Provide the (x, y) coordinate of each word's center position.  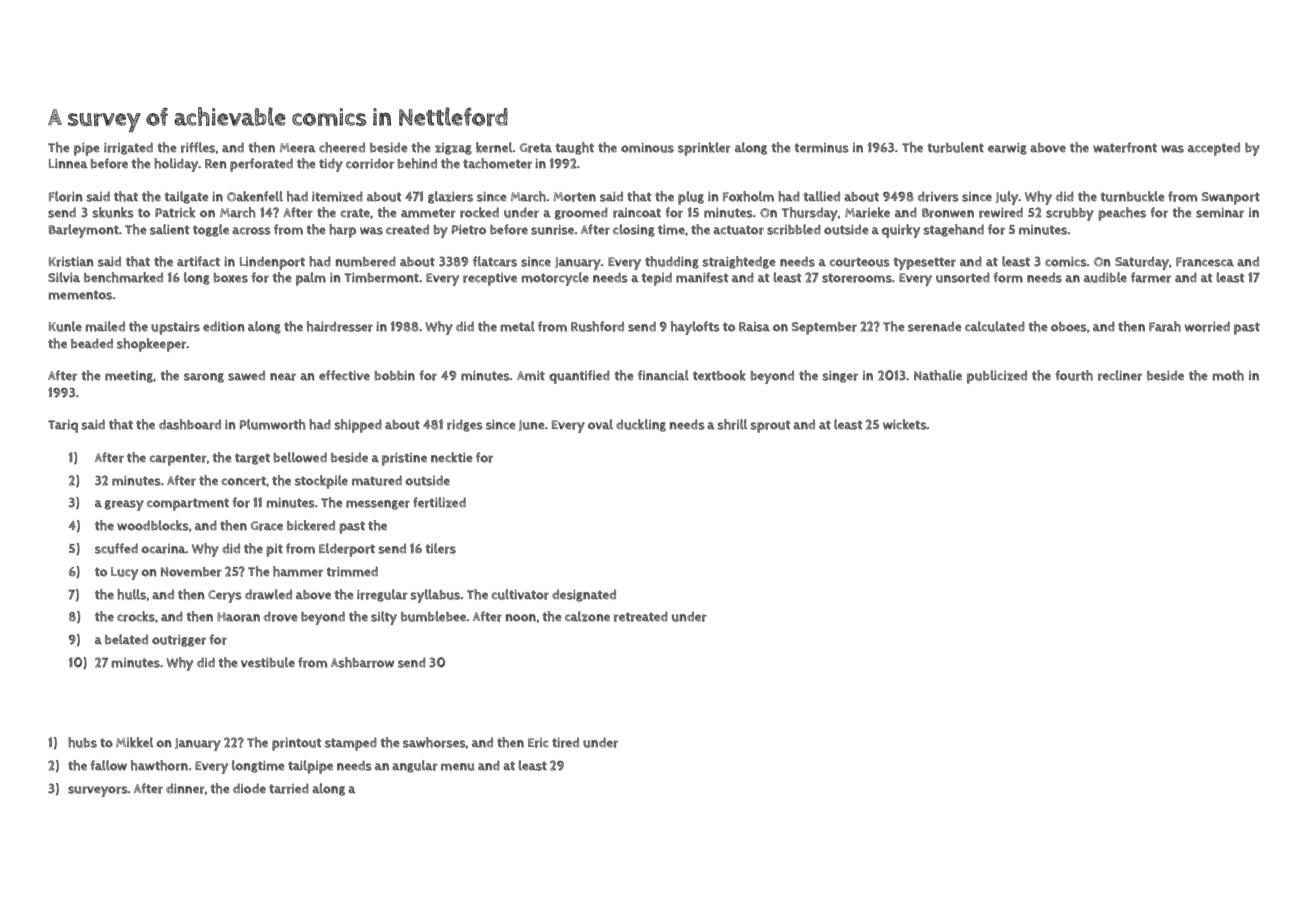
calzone (587, 616)
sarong (204, 378)
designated (584, 595)
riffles (198, 147)
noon (521, 618)
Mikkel (134, 742)
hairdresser (340, 326)
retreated (641, 616)
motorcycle (555, 279)
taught (575, 148)
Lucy (124, 573)
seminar (1220, 213)
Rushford (597, 326)
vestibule (268, 662)
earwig (1007, 149)
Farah (1165, 326)
